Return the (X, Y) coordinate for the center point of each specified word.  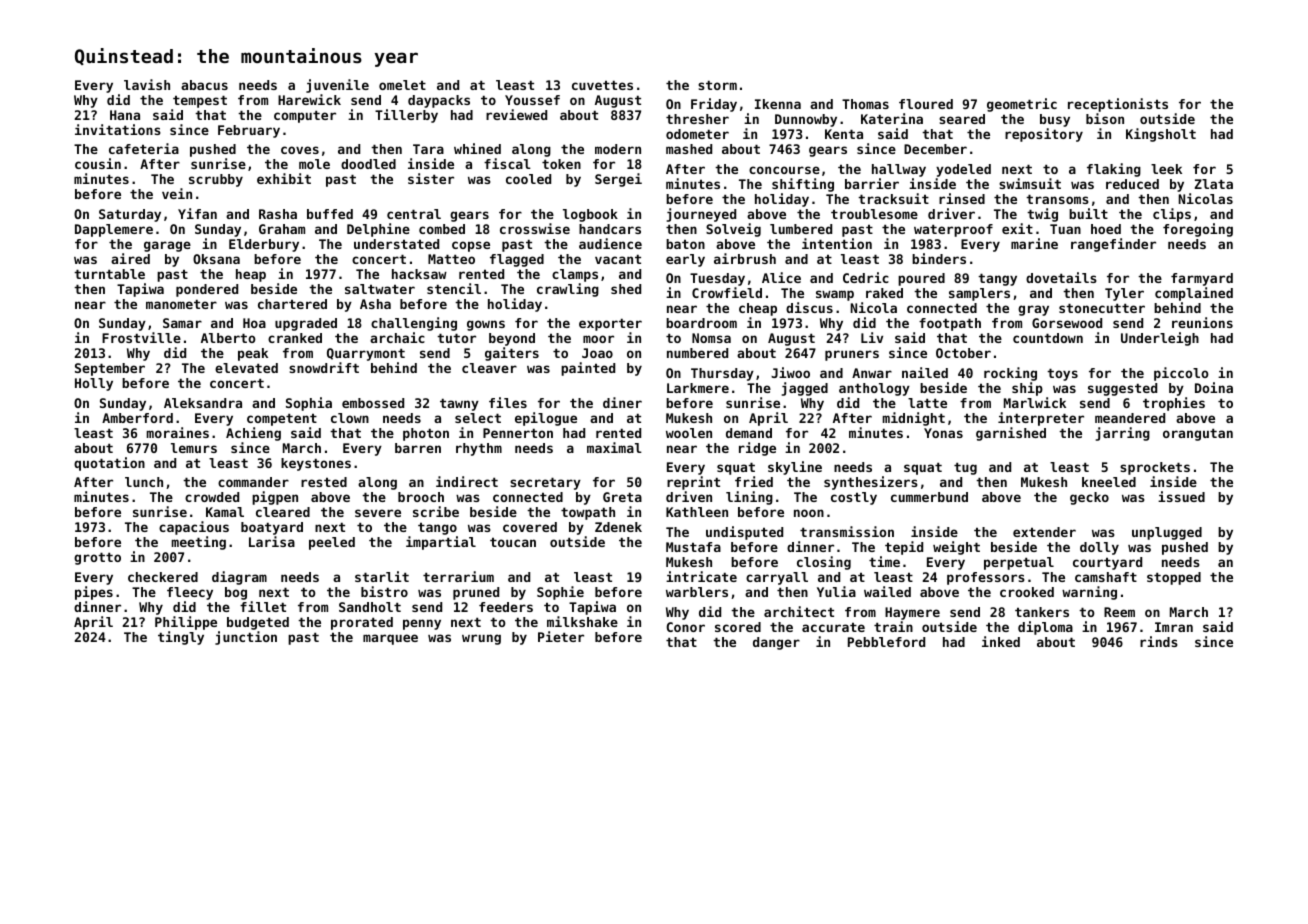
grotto (97, 558)
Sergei (618, 180)
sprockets (1155, 468)
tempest (200, 101)
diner (622, 402)
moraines (178, 432)
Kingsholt (1161, 135)
